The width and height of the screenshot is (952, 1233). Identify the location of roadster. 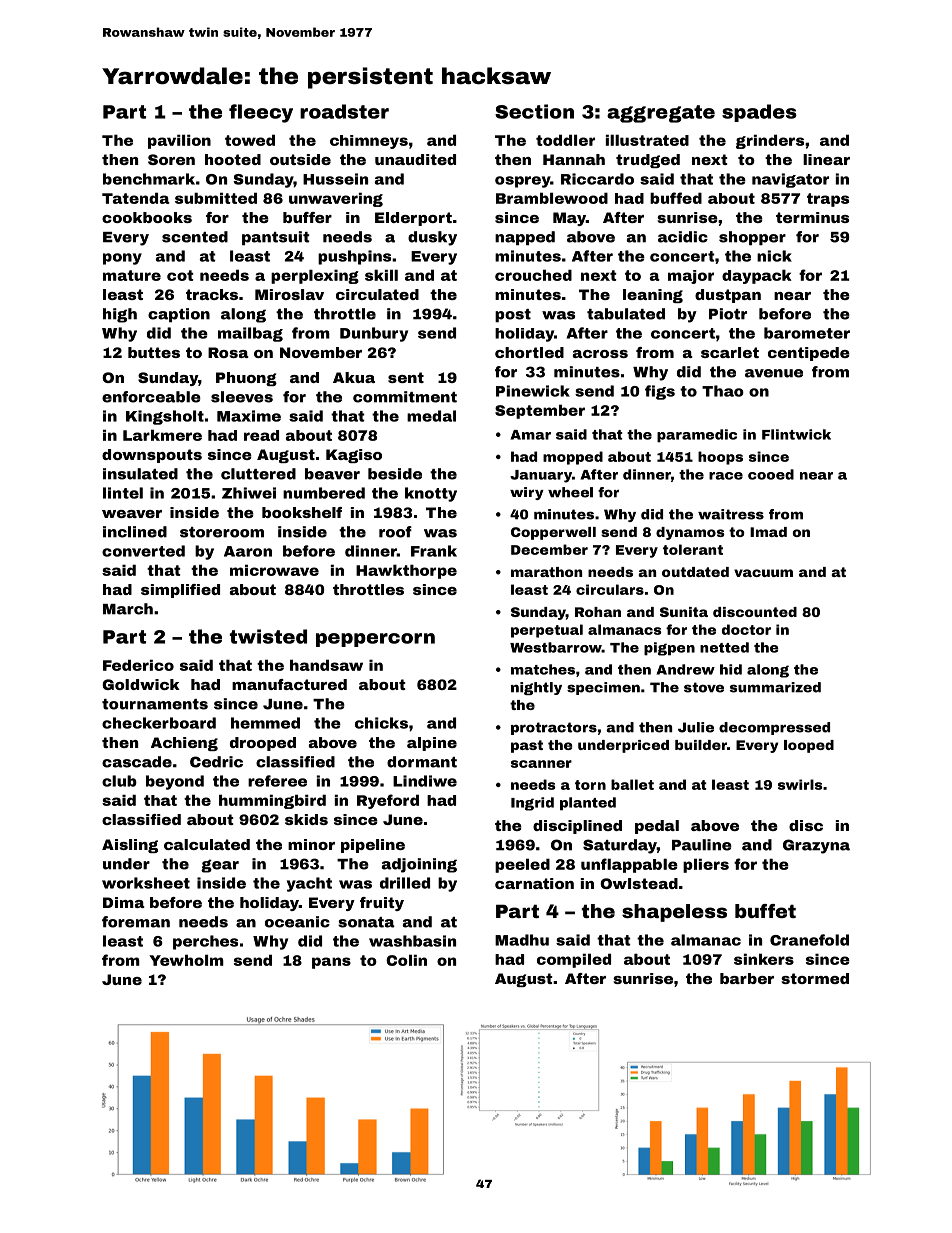
(344, 111).
